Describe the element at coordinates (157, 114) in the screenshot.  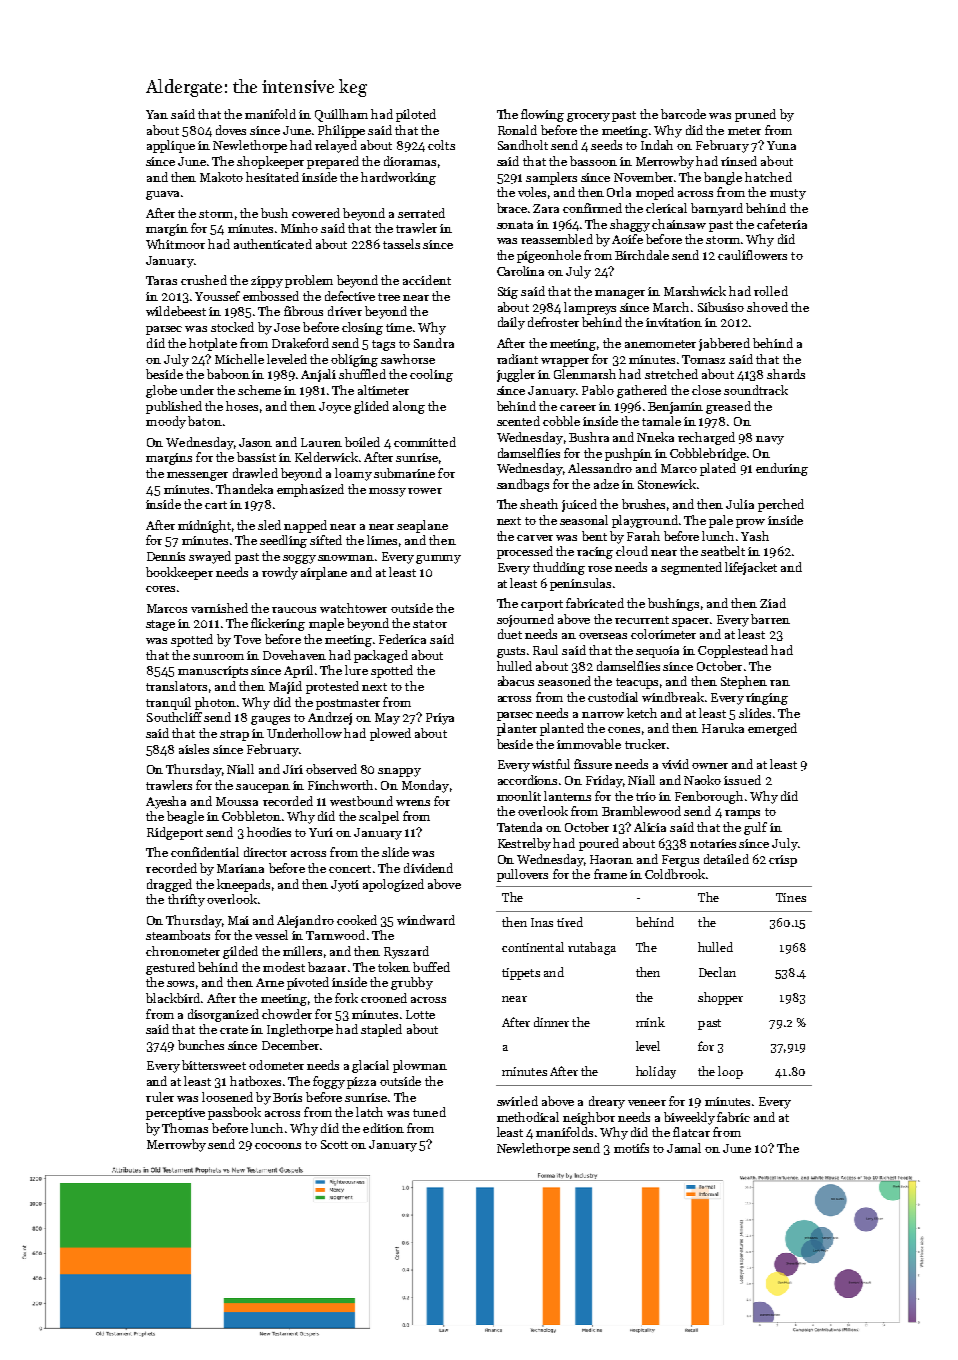
I see `Yan` at that location.
